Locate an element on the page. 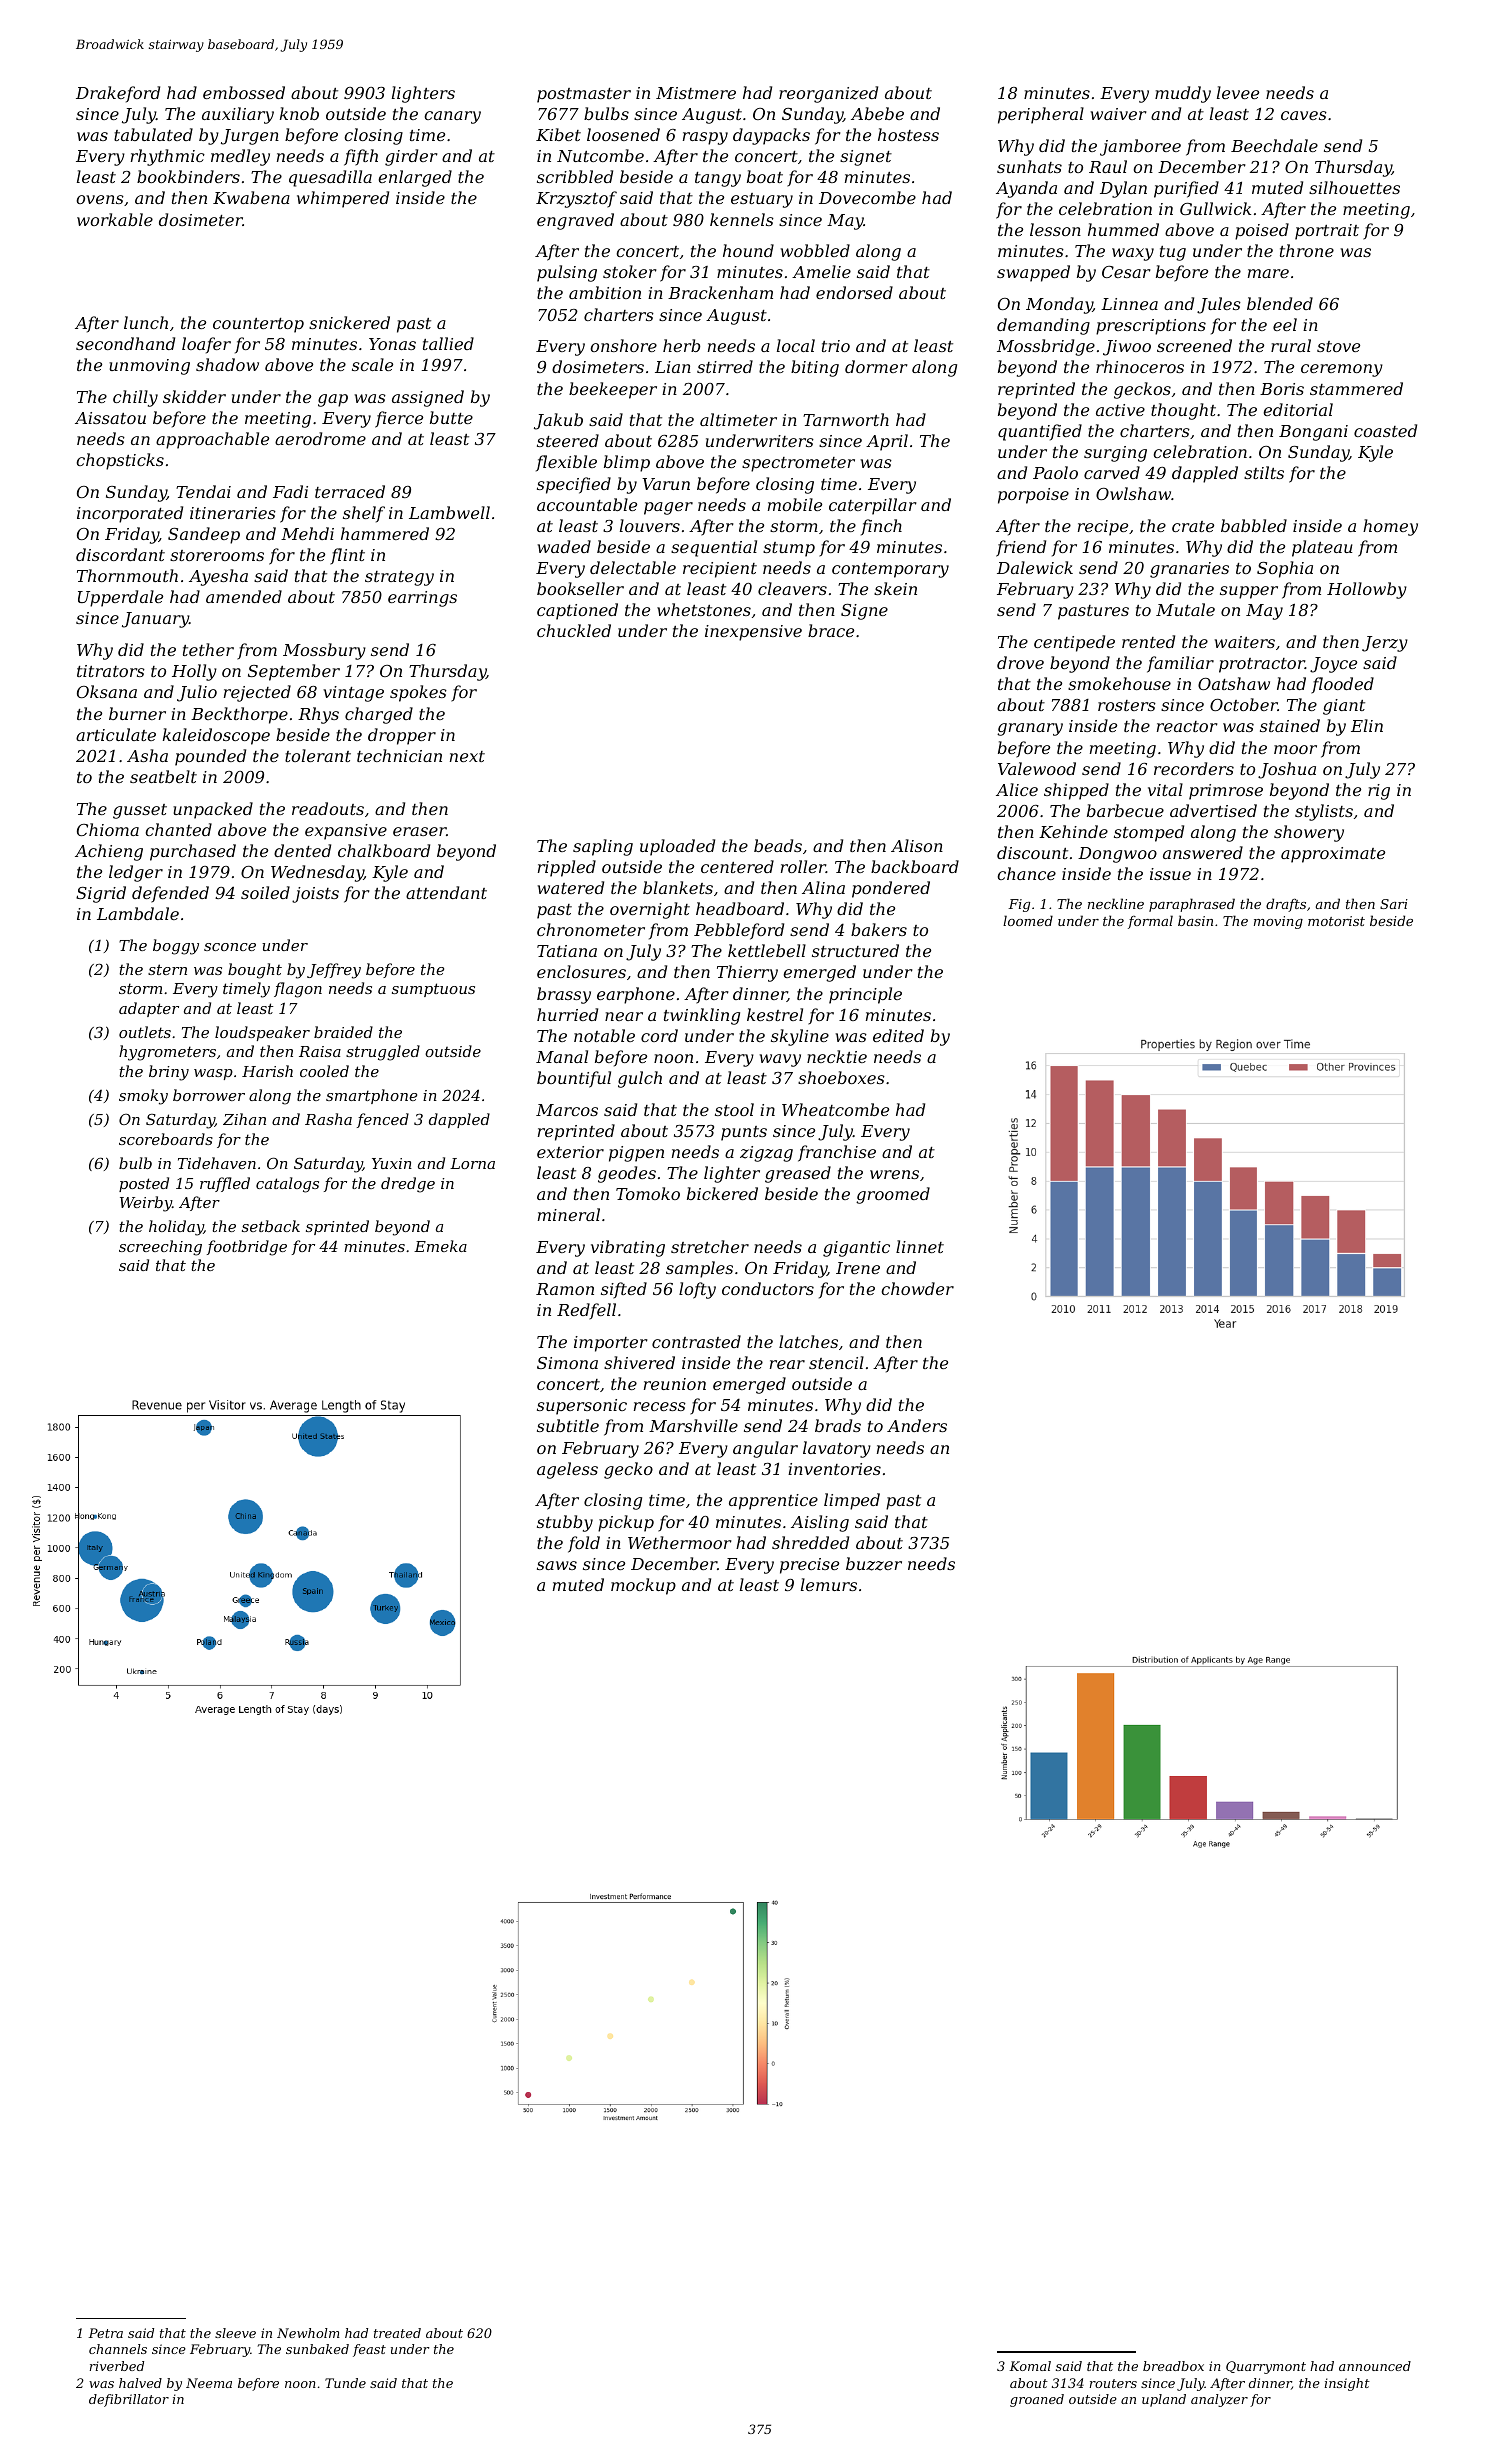 This document has height=2464, width=1496. chowder is located at coordinates (917, 1288).
